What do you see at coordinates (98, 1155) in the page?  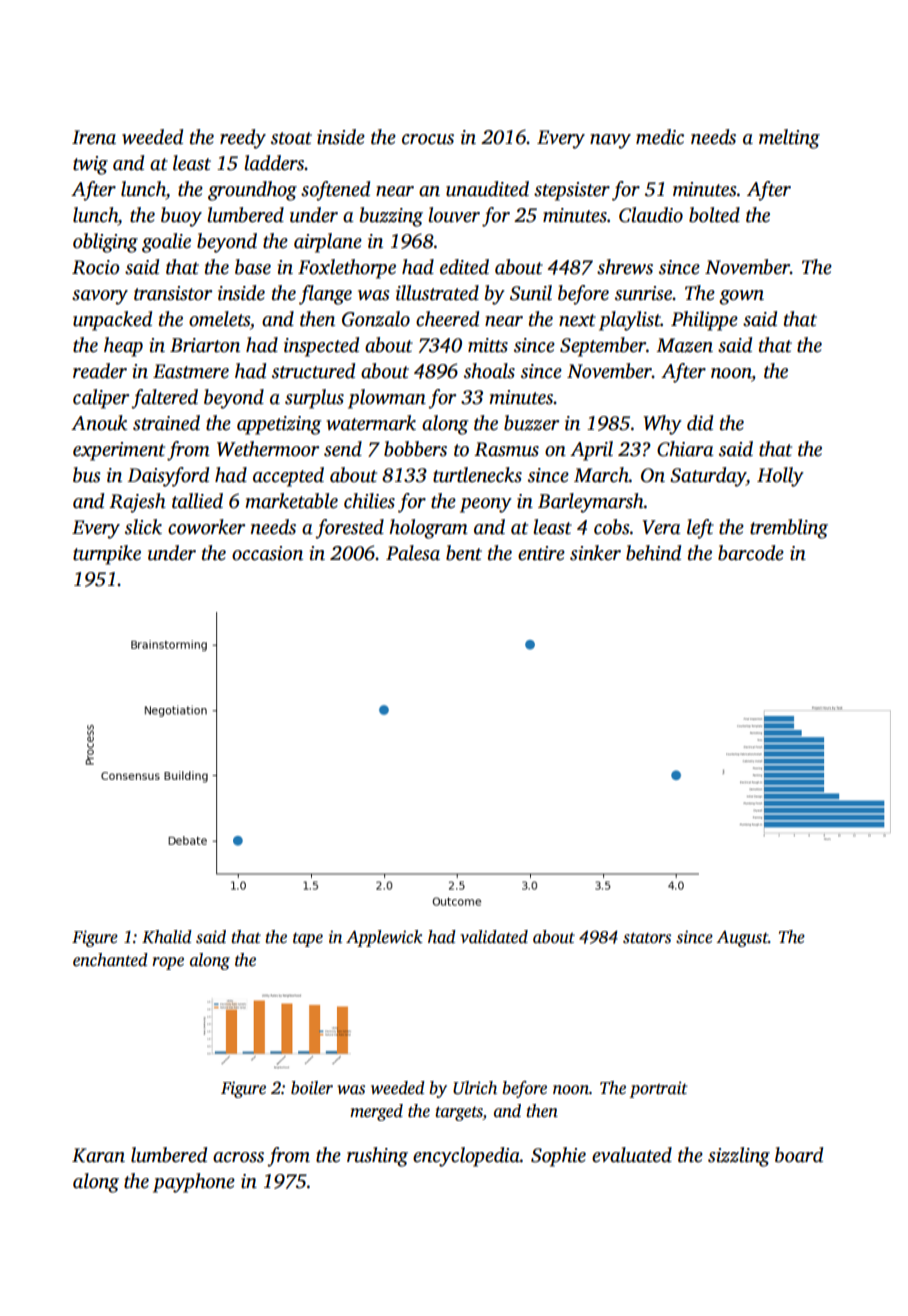 I see `Karan` at bounding box center [98, 1155].
